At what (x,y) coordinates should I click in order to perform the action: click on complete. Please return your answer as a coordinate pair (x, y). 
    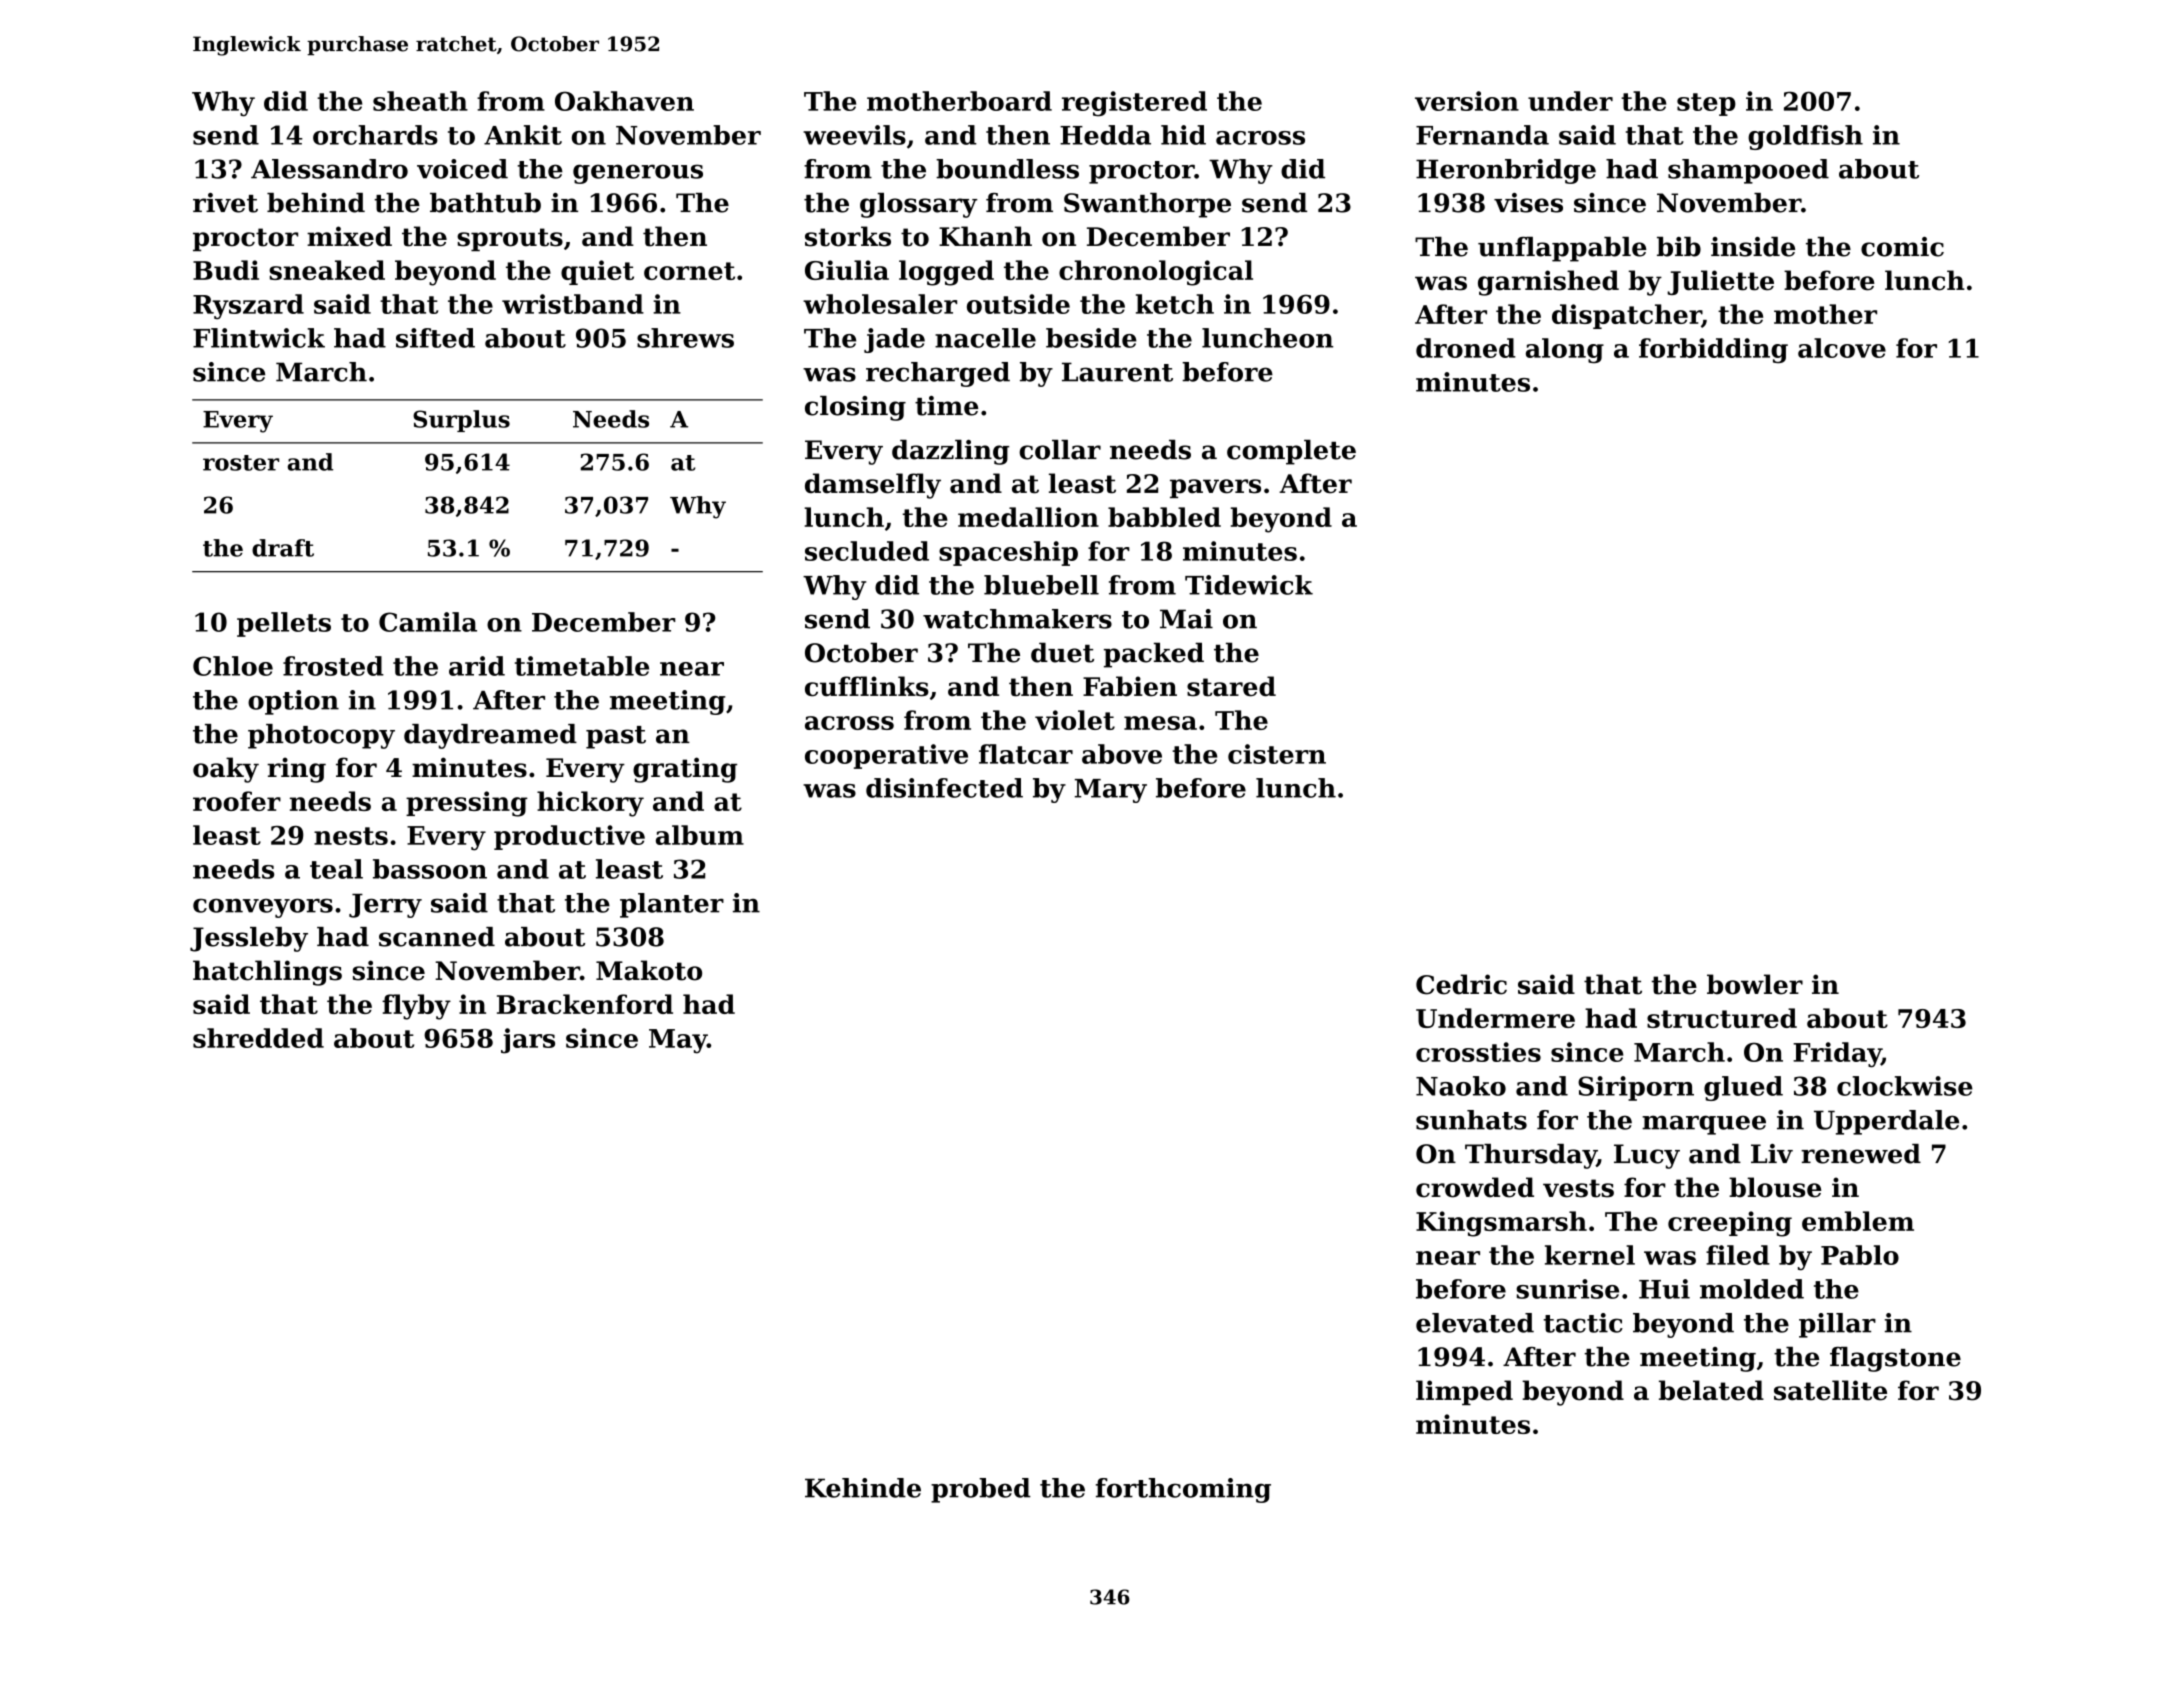
    Looking at the image, I should click on (1291, 452).
